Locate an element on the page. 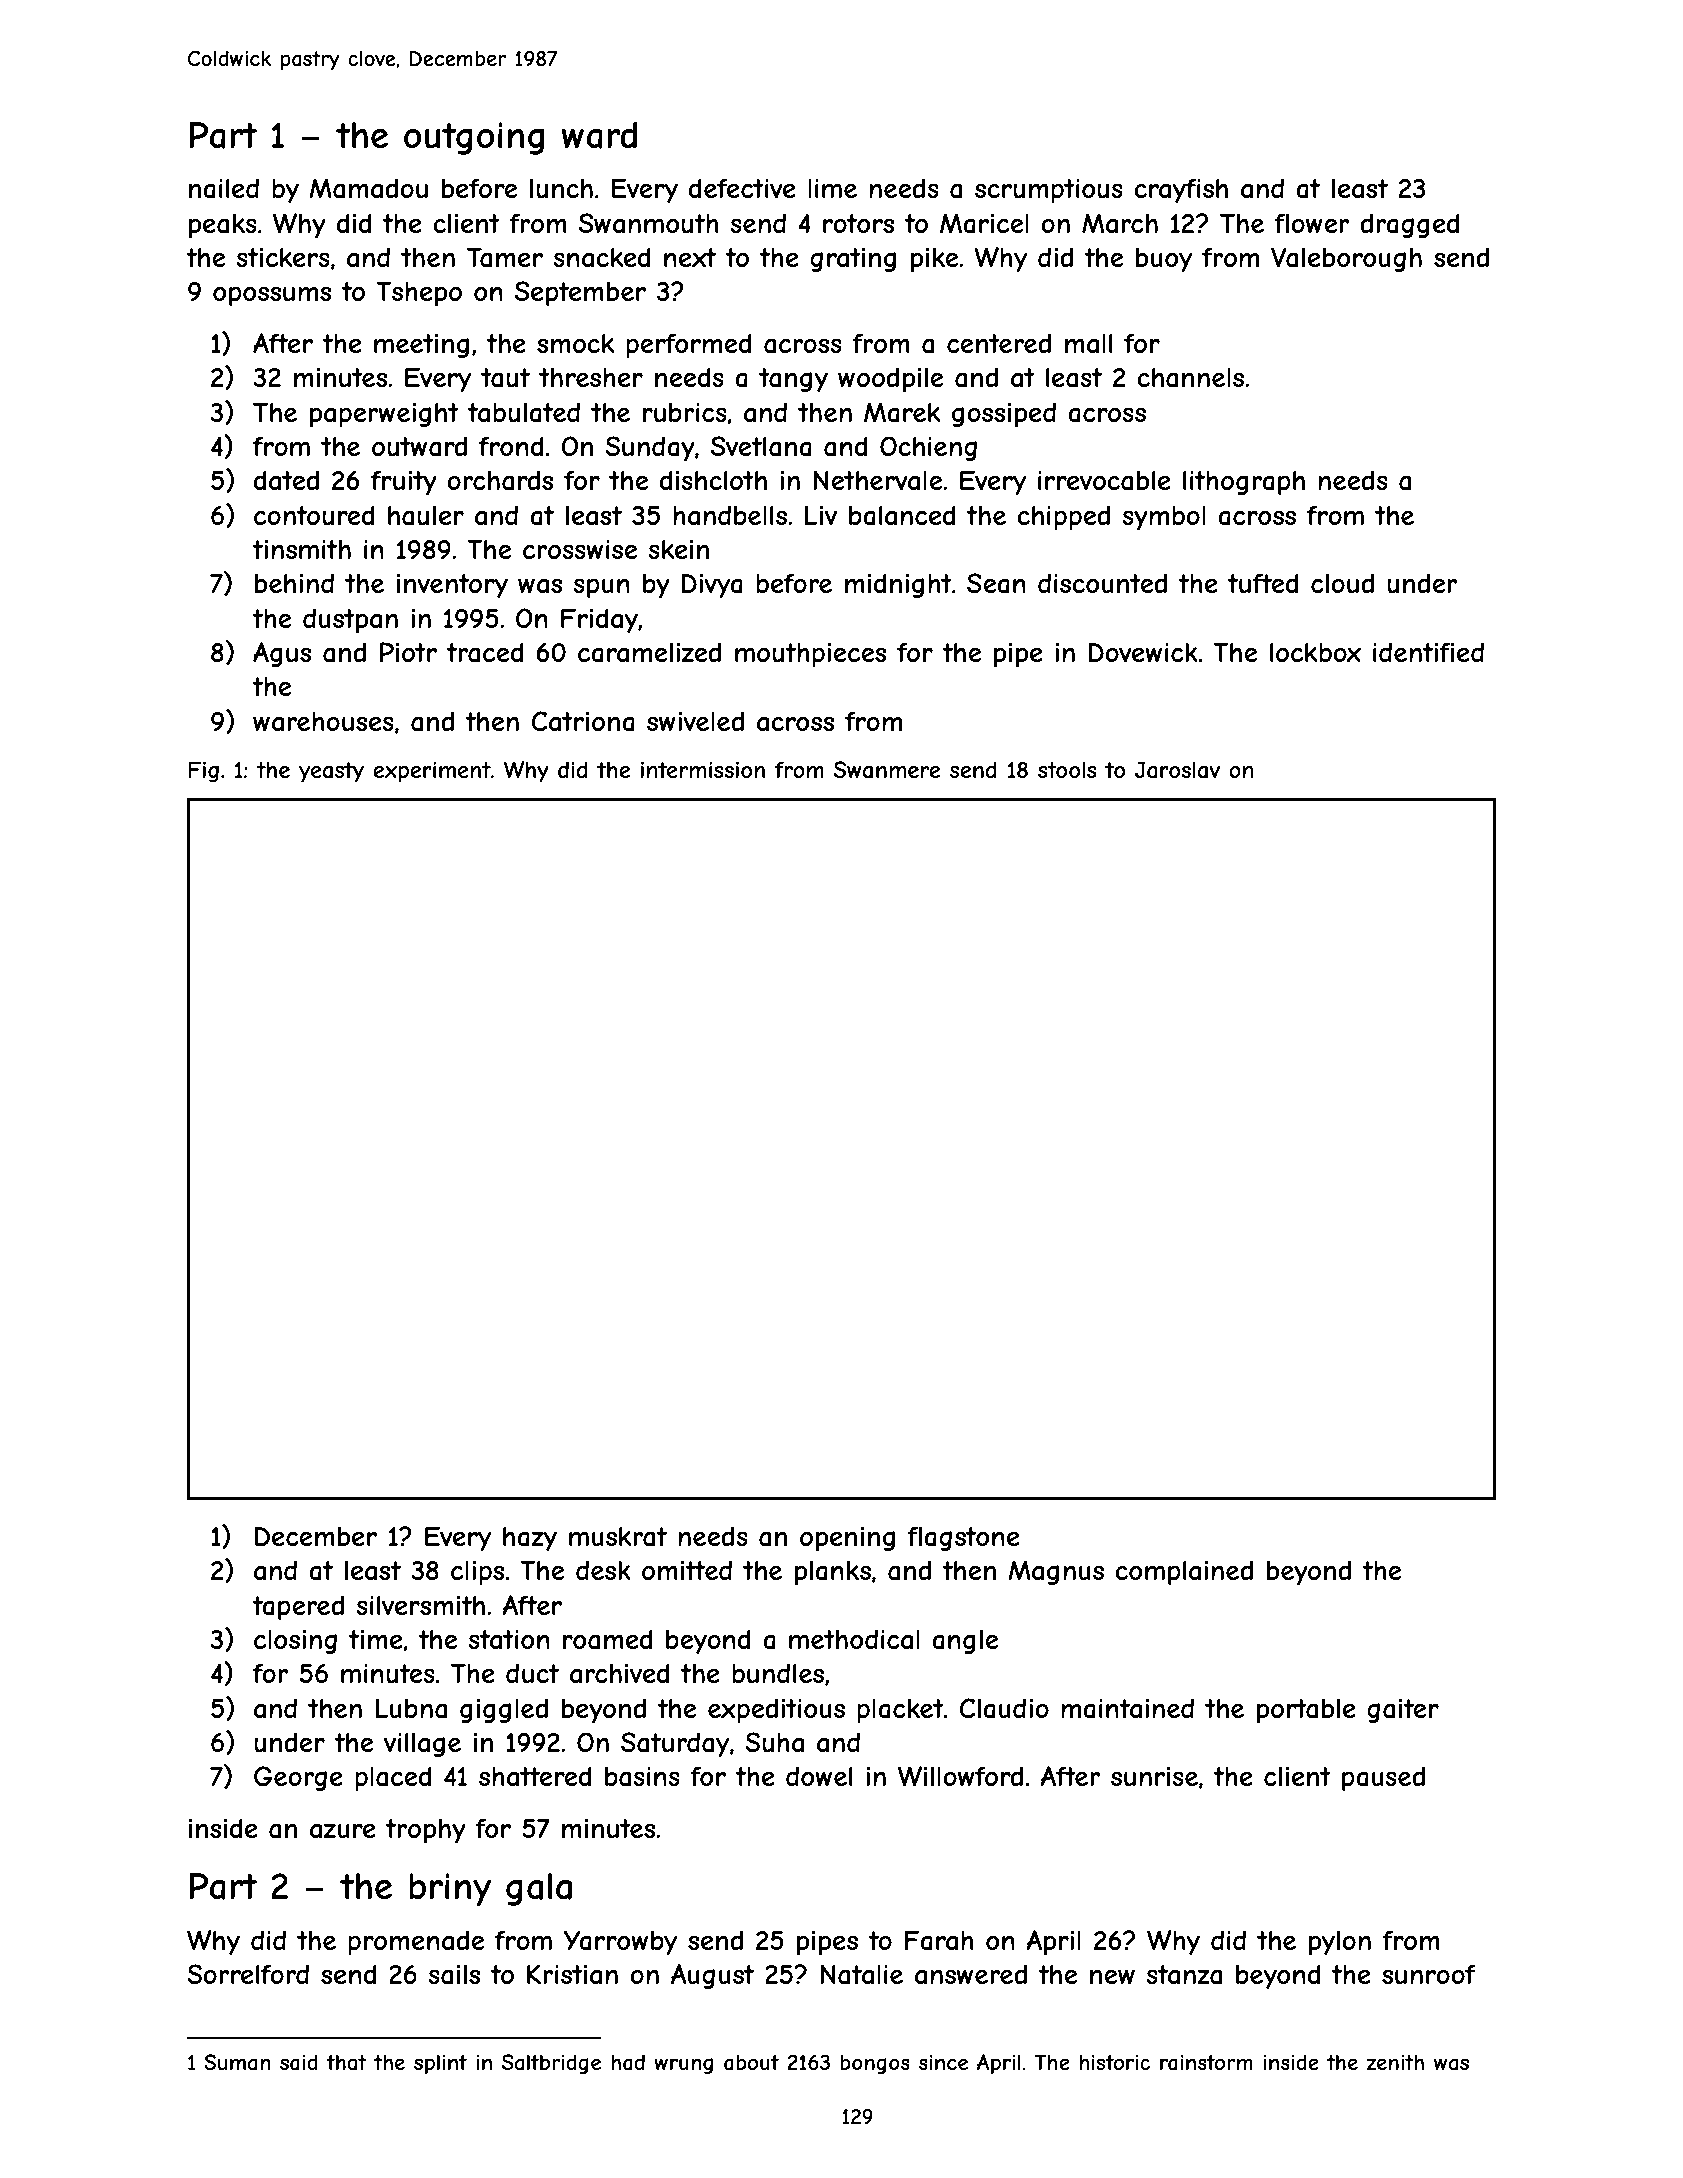  crayfish is located at coordinates (1181, 191).
